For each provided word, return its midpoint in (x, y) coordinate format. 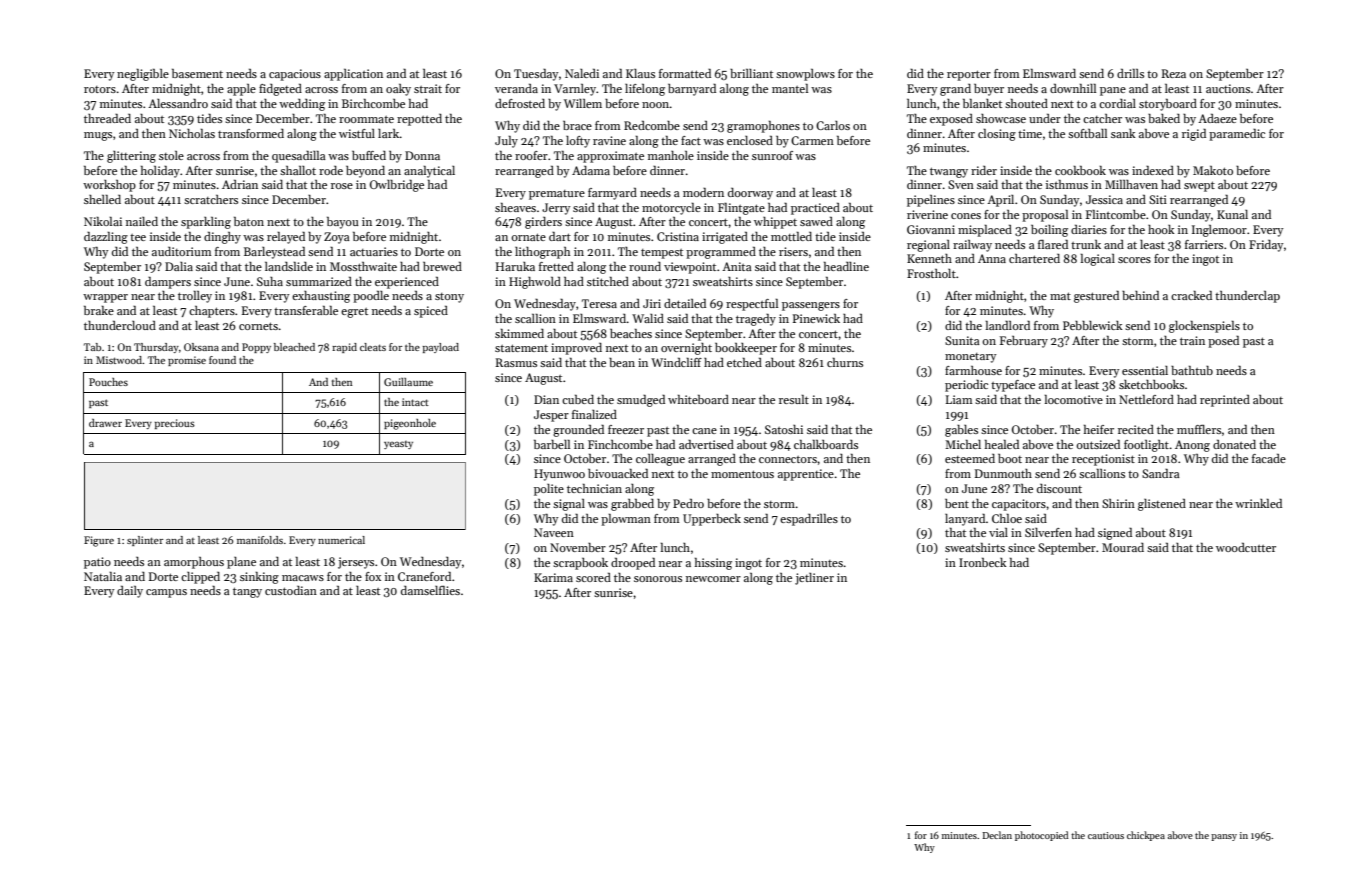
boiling (1049, 231)
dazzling (106, 238)
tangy (247, 592)
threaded (107, 118)
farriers (1204, 244)
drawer (105, 423)
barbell (552, 444)
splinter (145, 541)
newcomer (713, 579)
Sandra (1161, 473)
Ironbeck (983, 562)
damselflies (430, 590)
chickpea (1146, 836)
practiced (815, 209)
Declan (997, 835)
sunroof (772, 155)
